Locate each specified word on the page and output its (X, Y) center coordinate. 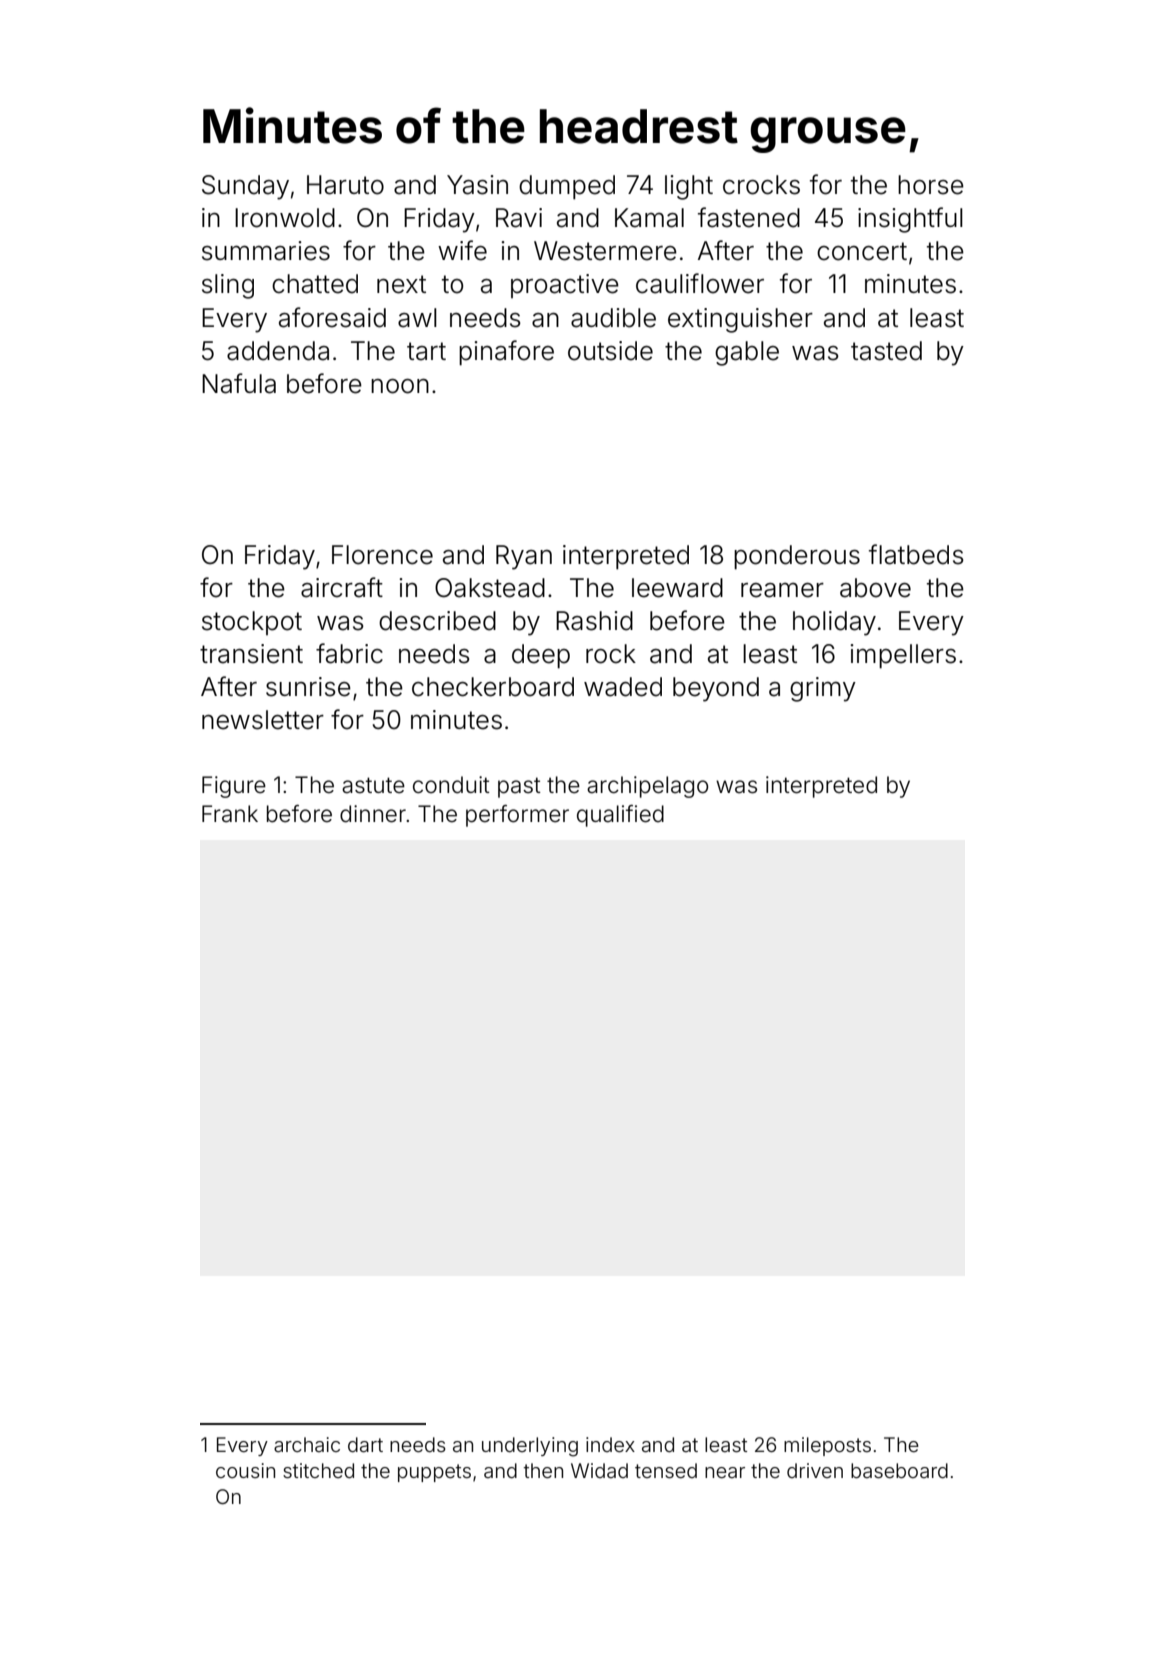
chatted (315, 284)
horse (931, 185)
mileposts (827, 1446)
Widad (599, 1470)
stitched (318, 1470)
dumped (567, 187)
